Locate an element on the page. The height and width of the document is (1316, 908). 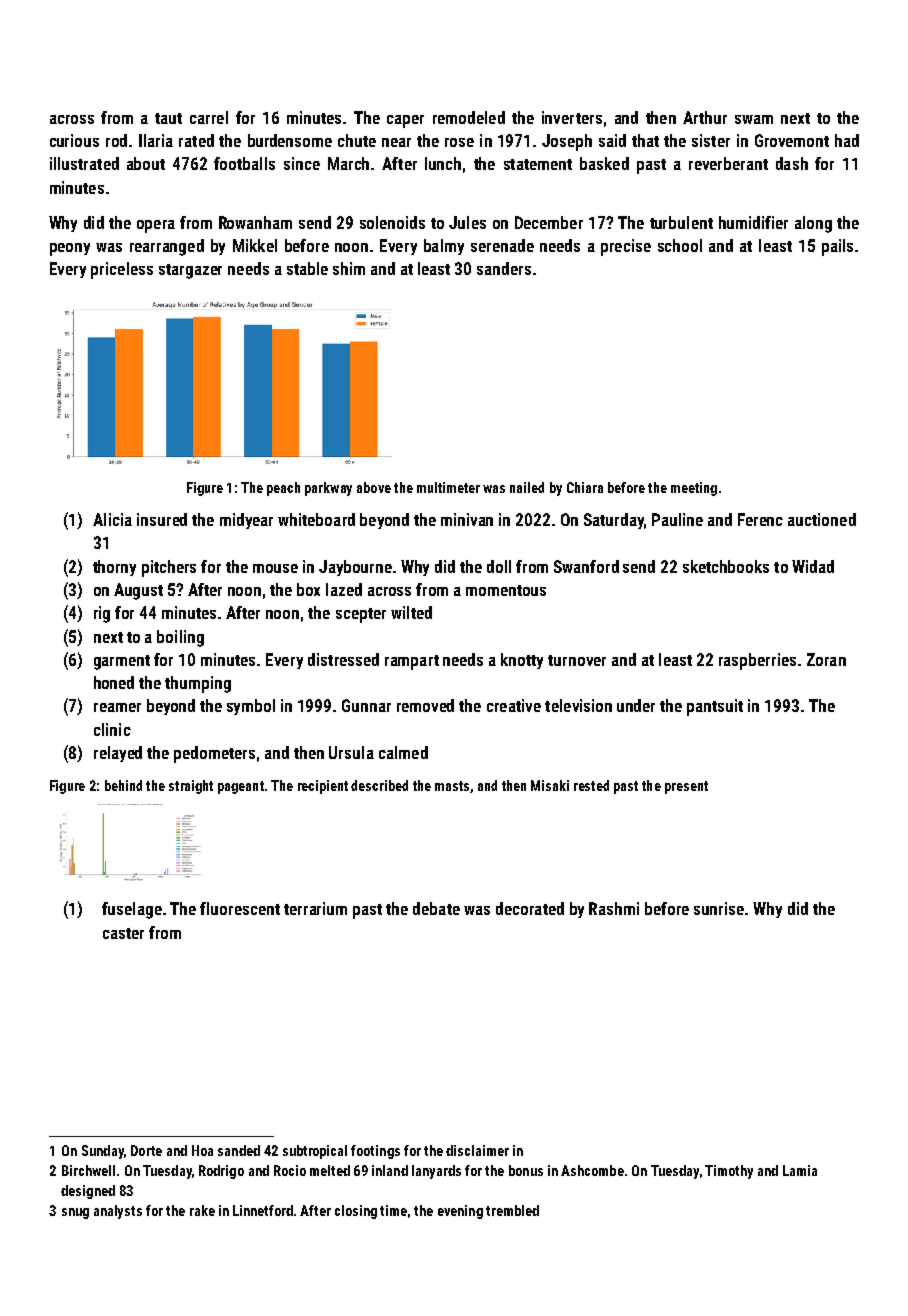
pails is located at coordinates (837, 247).
